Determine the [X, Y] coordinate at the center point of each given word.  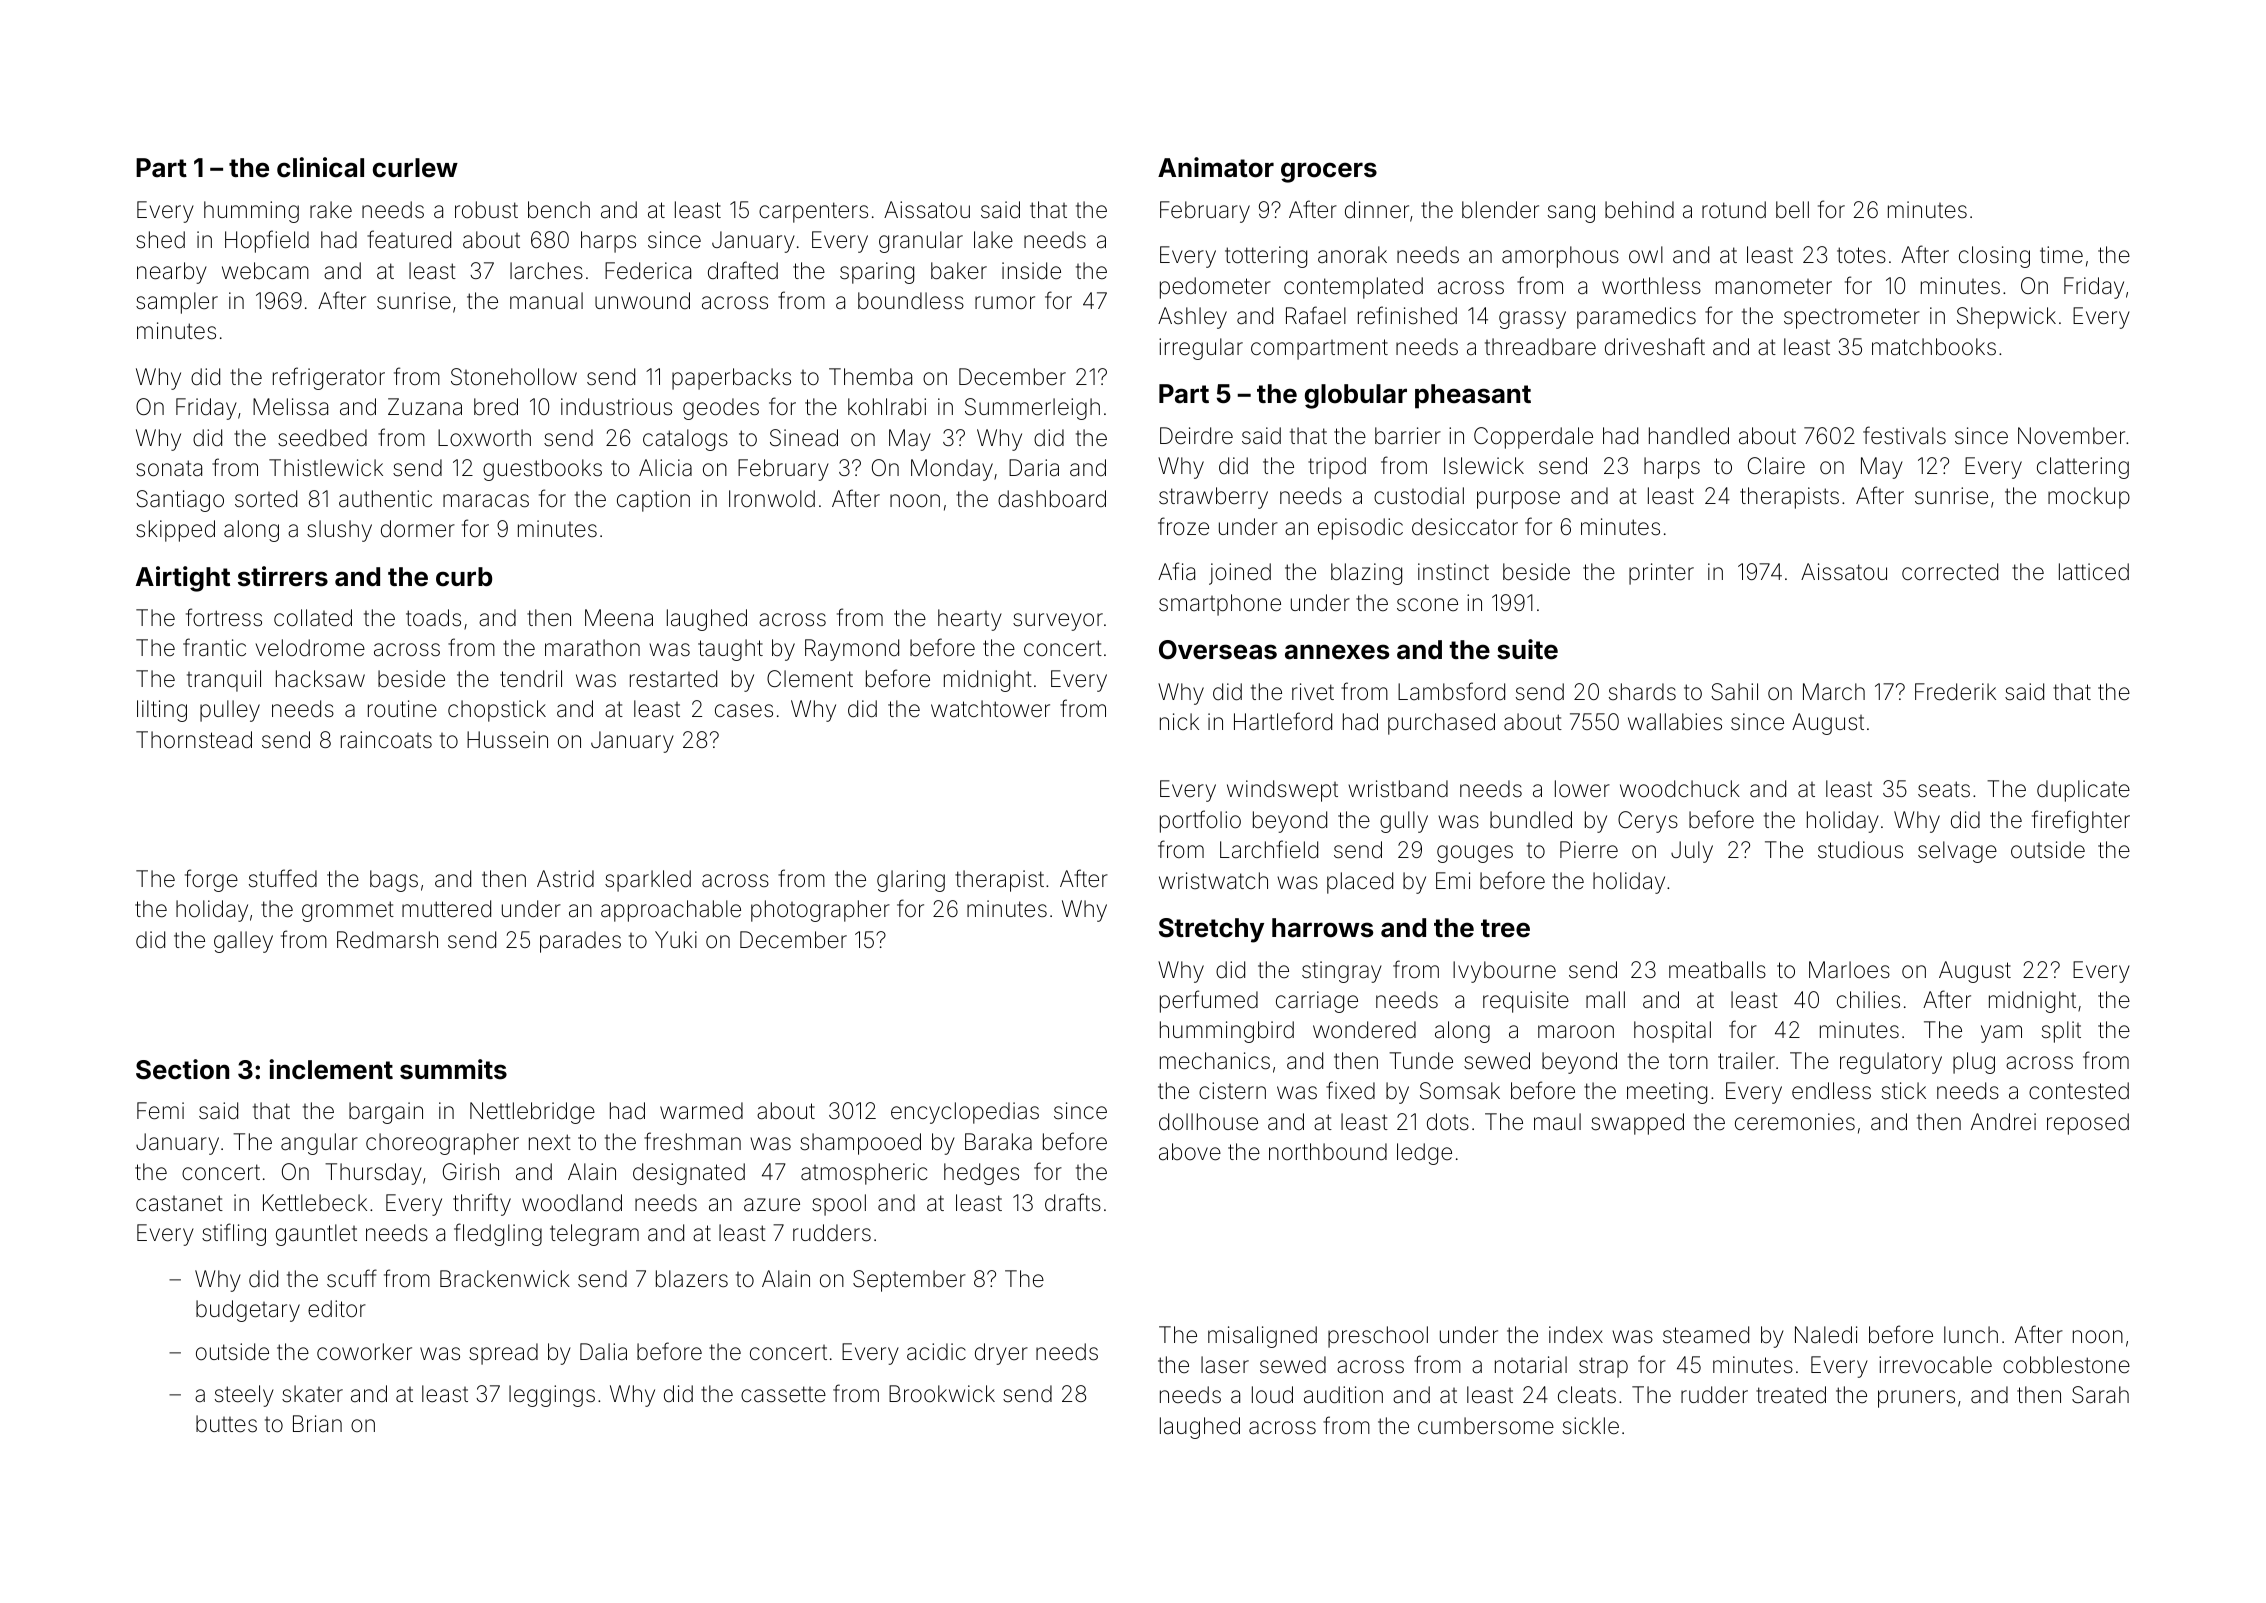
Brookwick [942, 1394]
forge [211, 880]
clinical [320, 167]
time [2061, 255]
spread [503, 1354]
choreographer [442, 1144]
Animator [1216, 167]
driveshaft [1655, 346]
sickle [1591, 1425]
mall [1605, 1000]
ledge [1424, 1154]
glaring [911, 881]
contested [2079, 1091]
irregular [1201, 349]
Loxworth [484, 438]
